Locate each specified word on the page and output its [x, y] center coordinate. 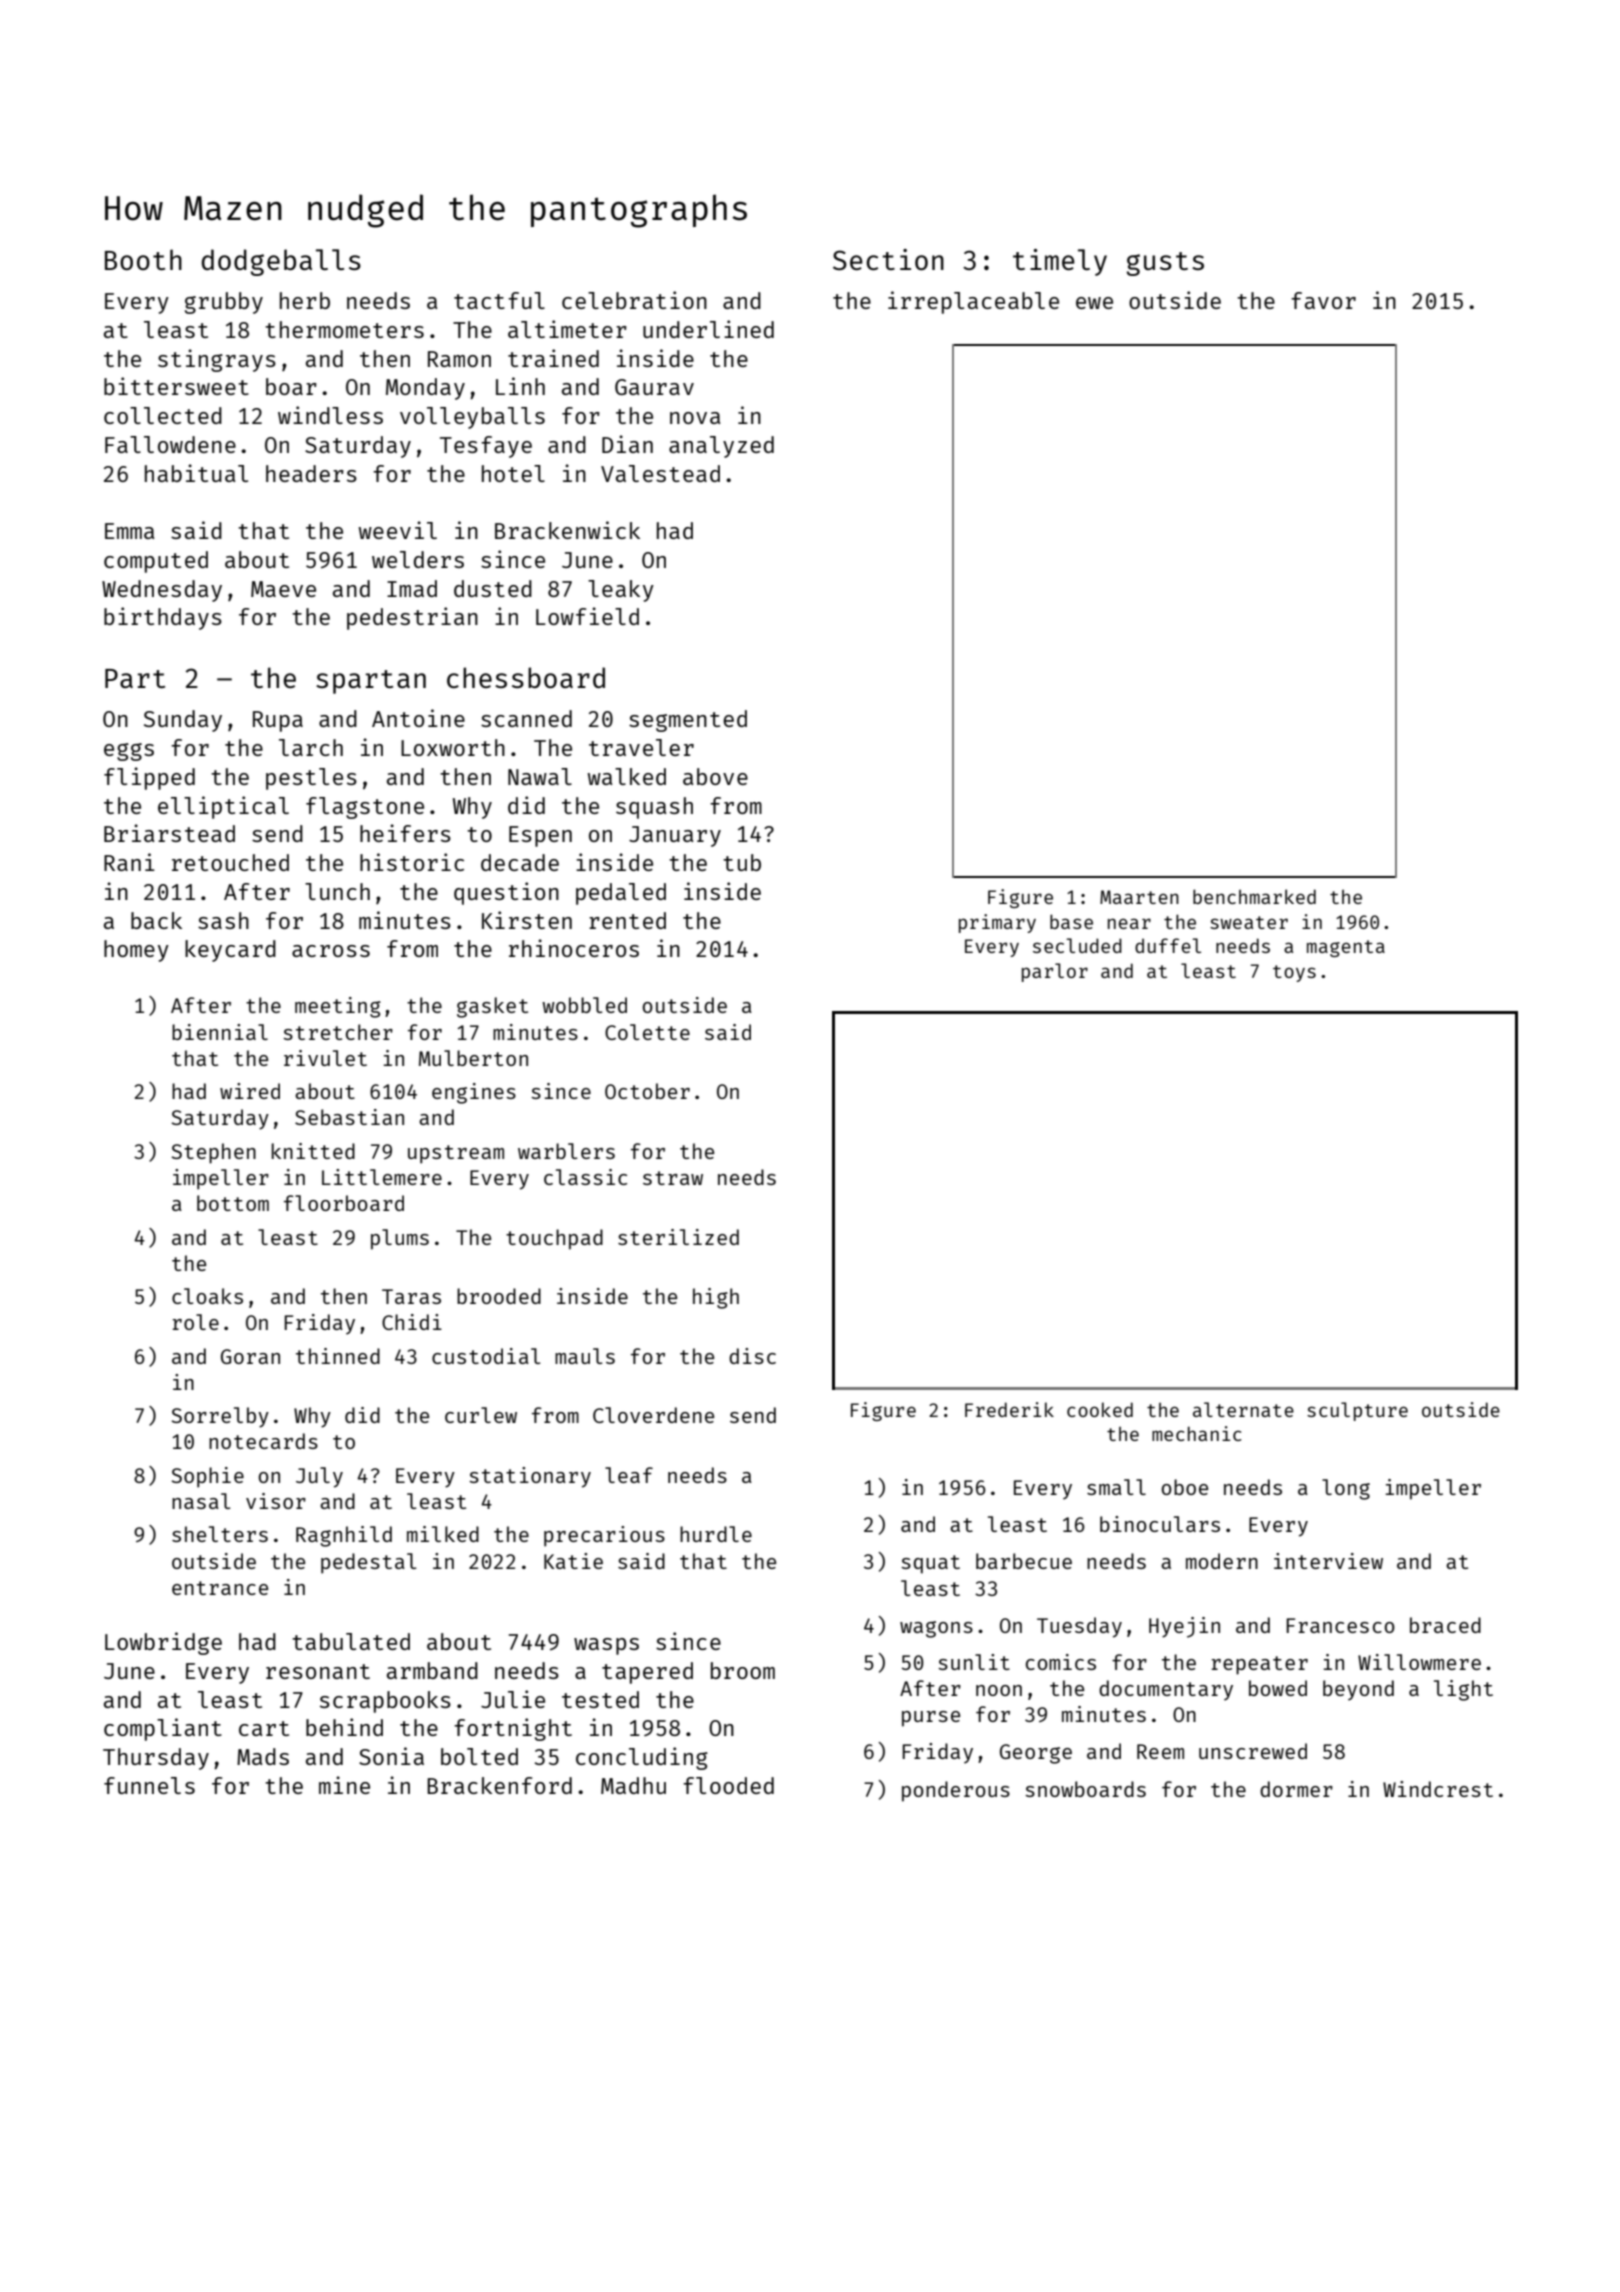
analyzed [721, 447]
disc [752, 1356]
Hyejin [1184, 1627]
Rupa [278, 721]
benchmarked [1254, 896]
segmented [688, 721]
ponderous [956, 1791]
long [1346, 1489]
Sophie [207, 1477]
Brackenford [499, 1785]
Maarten [1139, 897]
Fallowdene [170, 444]
